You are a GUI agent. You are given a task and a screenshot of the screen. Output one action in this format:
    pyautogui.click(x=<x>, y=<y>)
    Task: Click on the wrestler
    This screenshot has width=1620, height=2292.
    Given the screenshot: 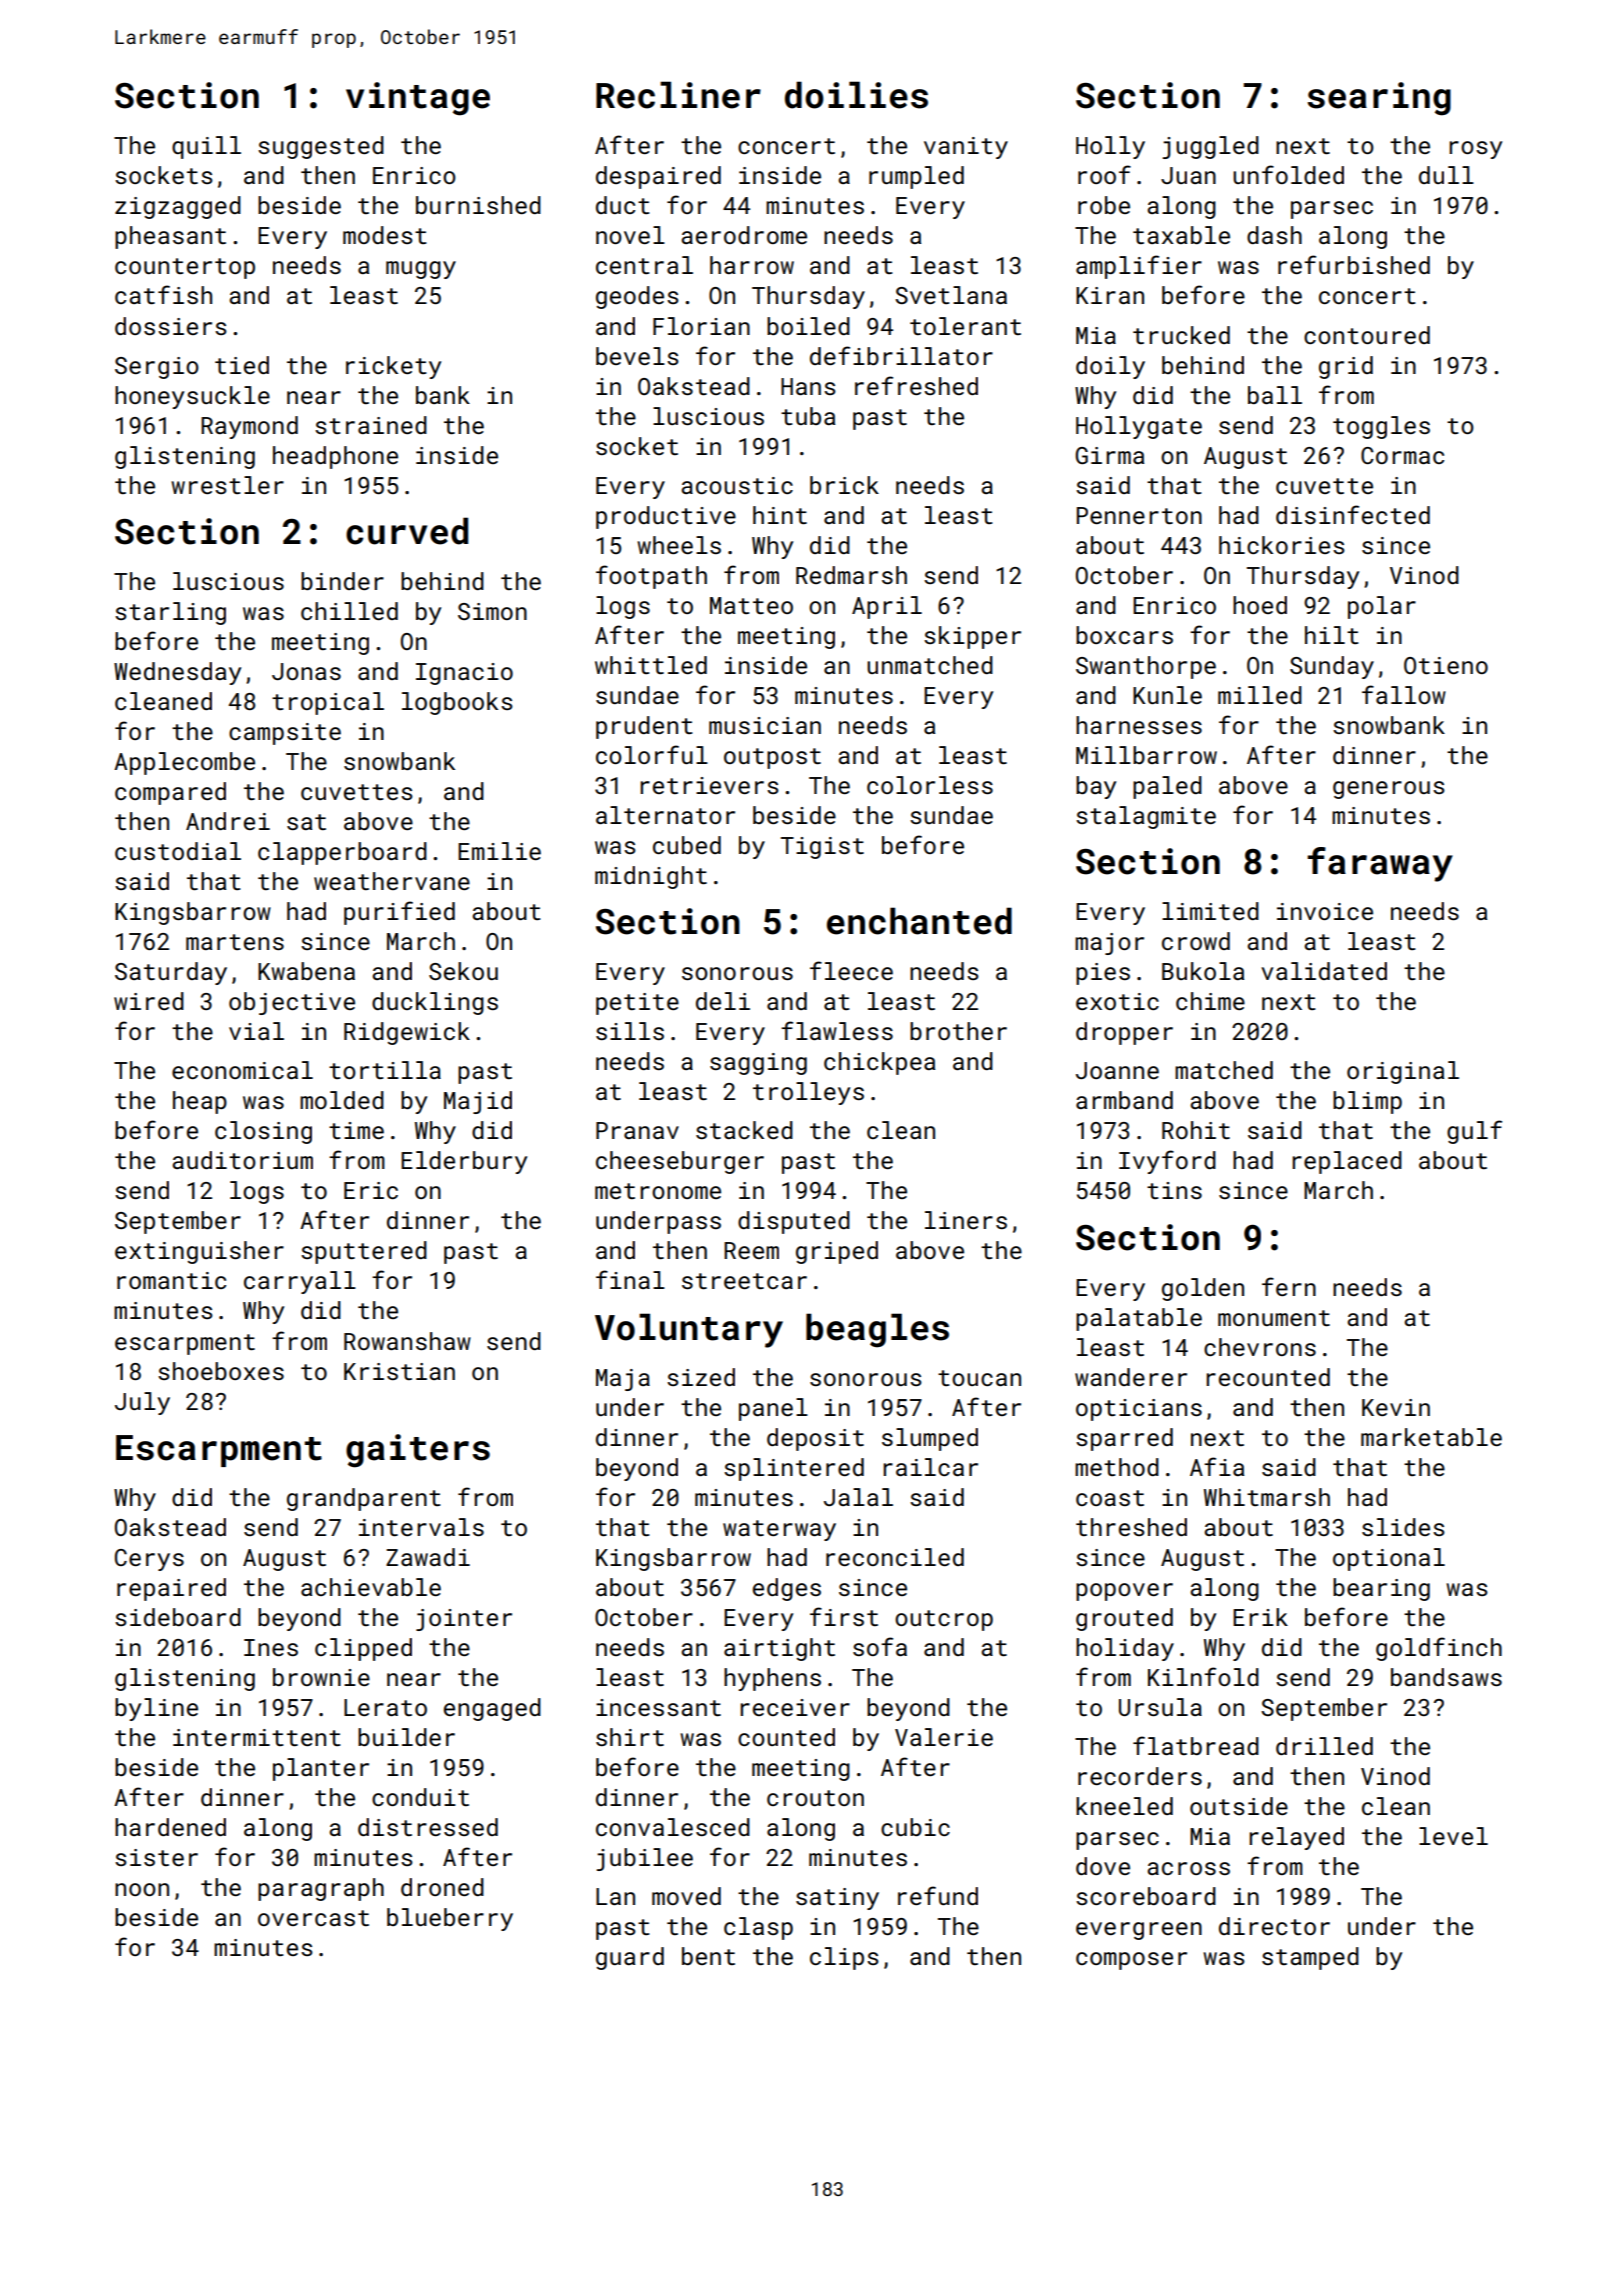 What is the action you would take?
    pyautogui.click(x=227, y=485)
